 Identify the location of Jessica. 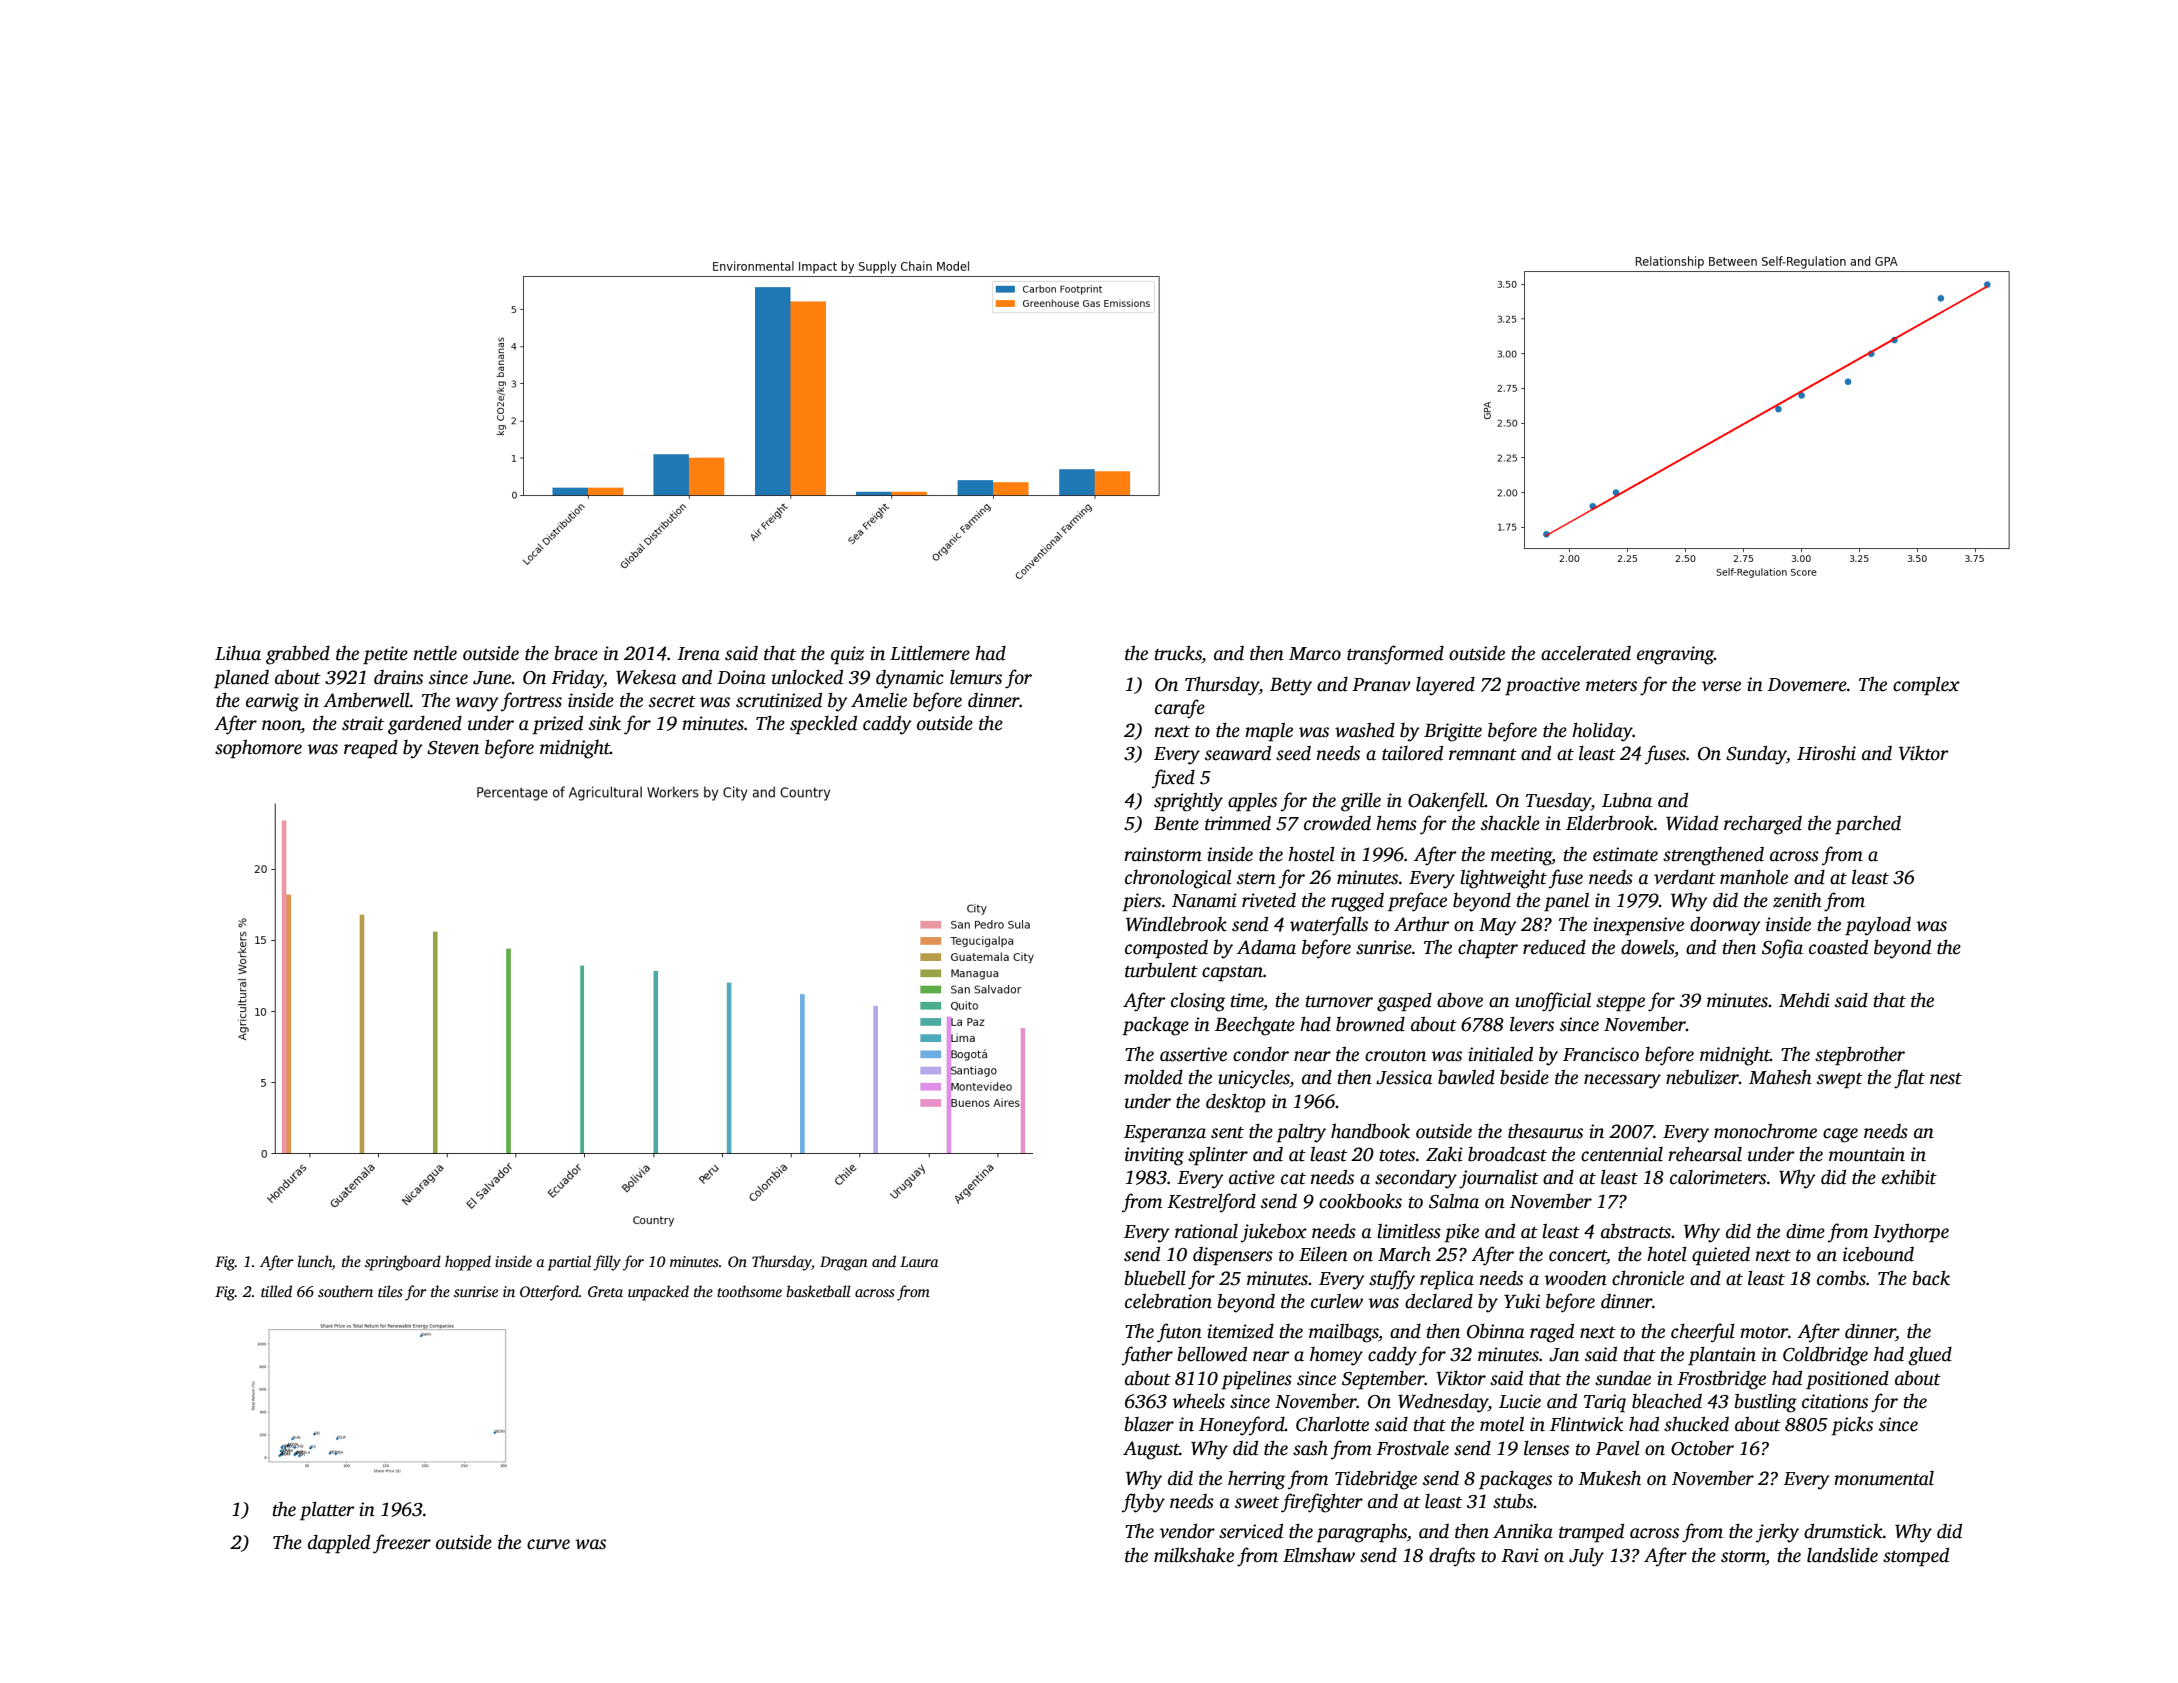
(1404, 1077).
